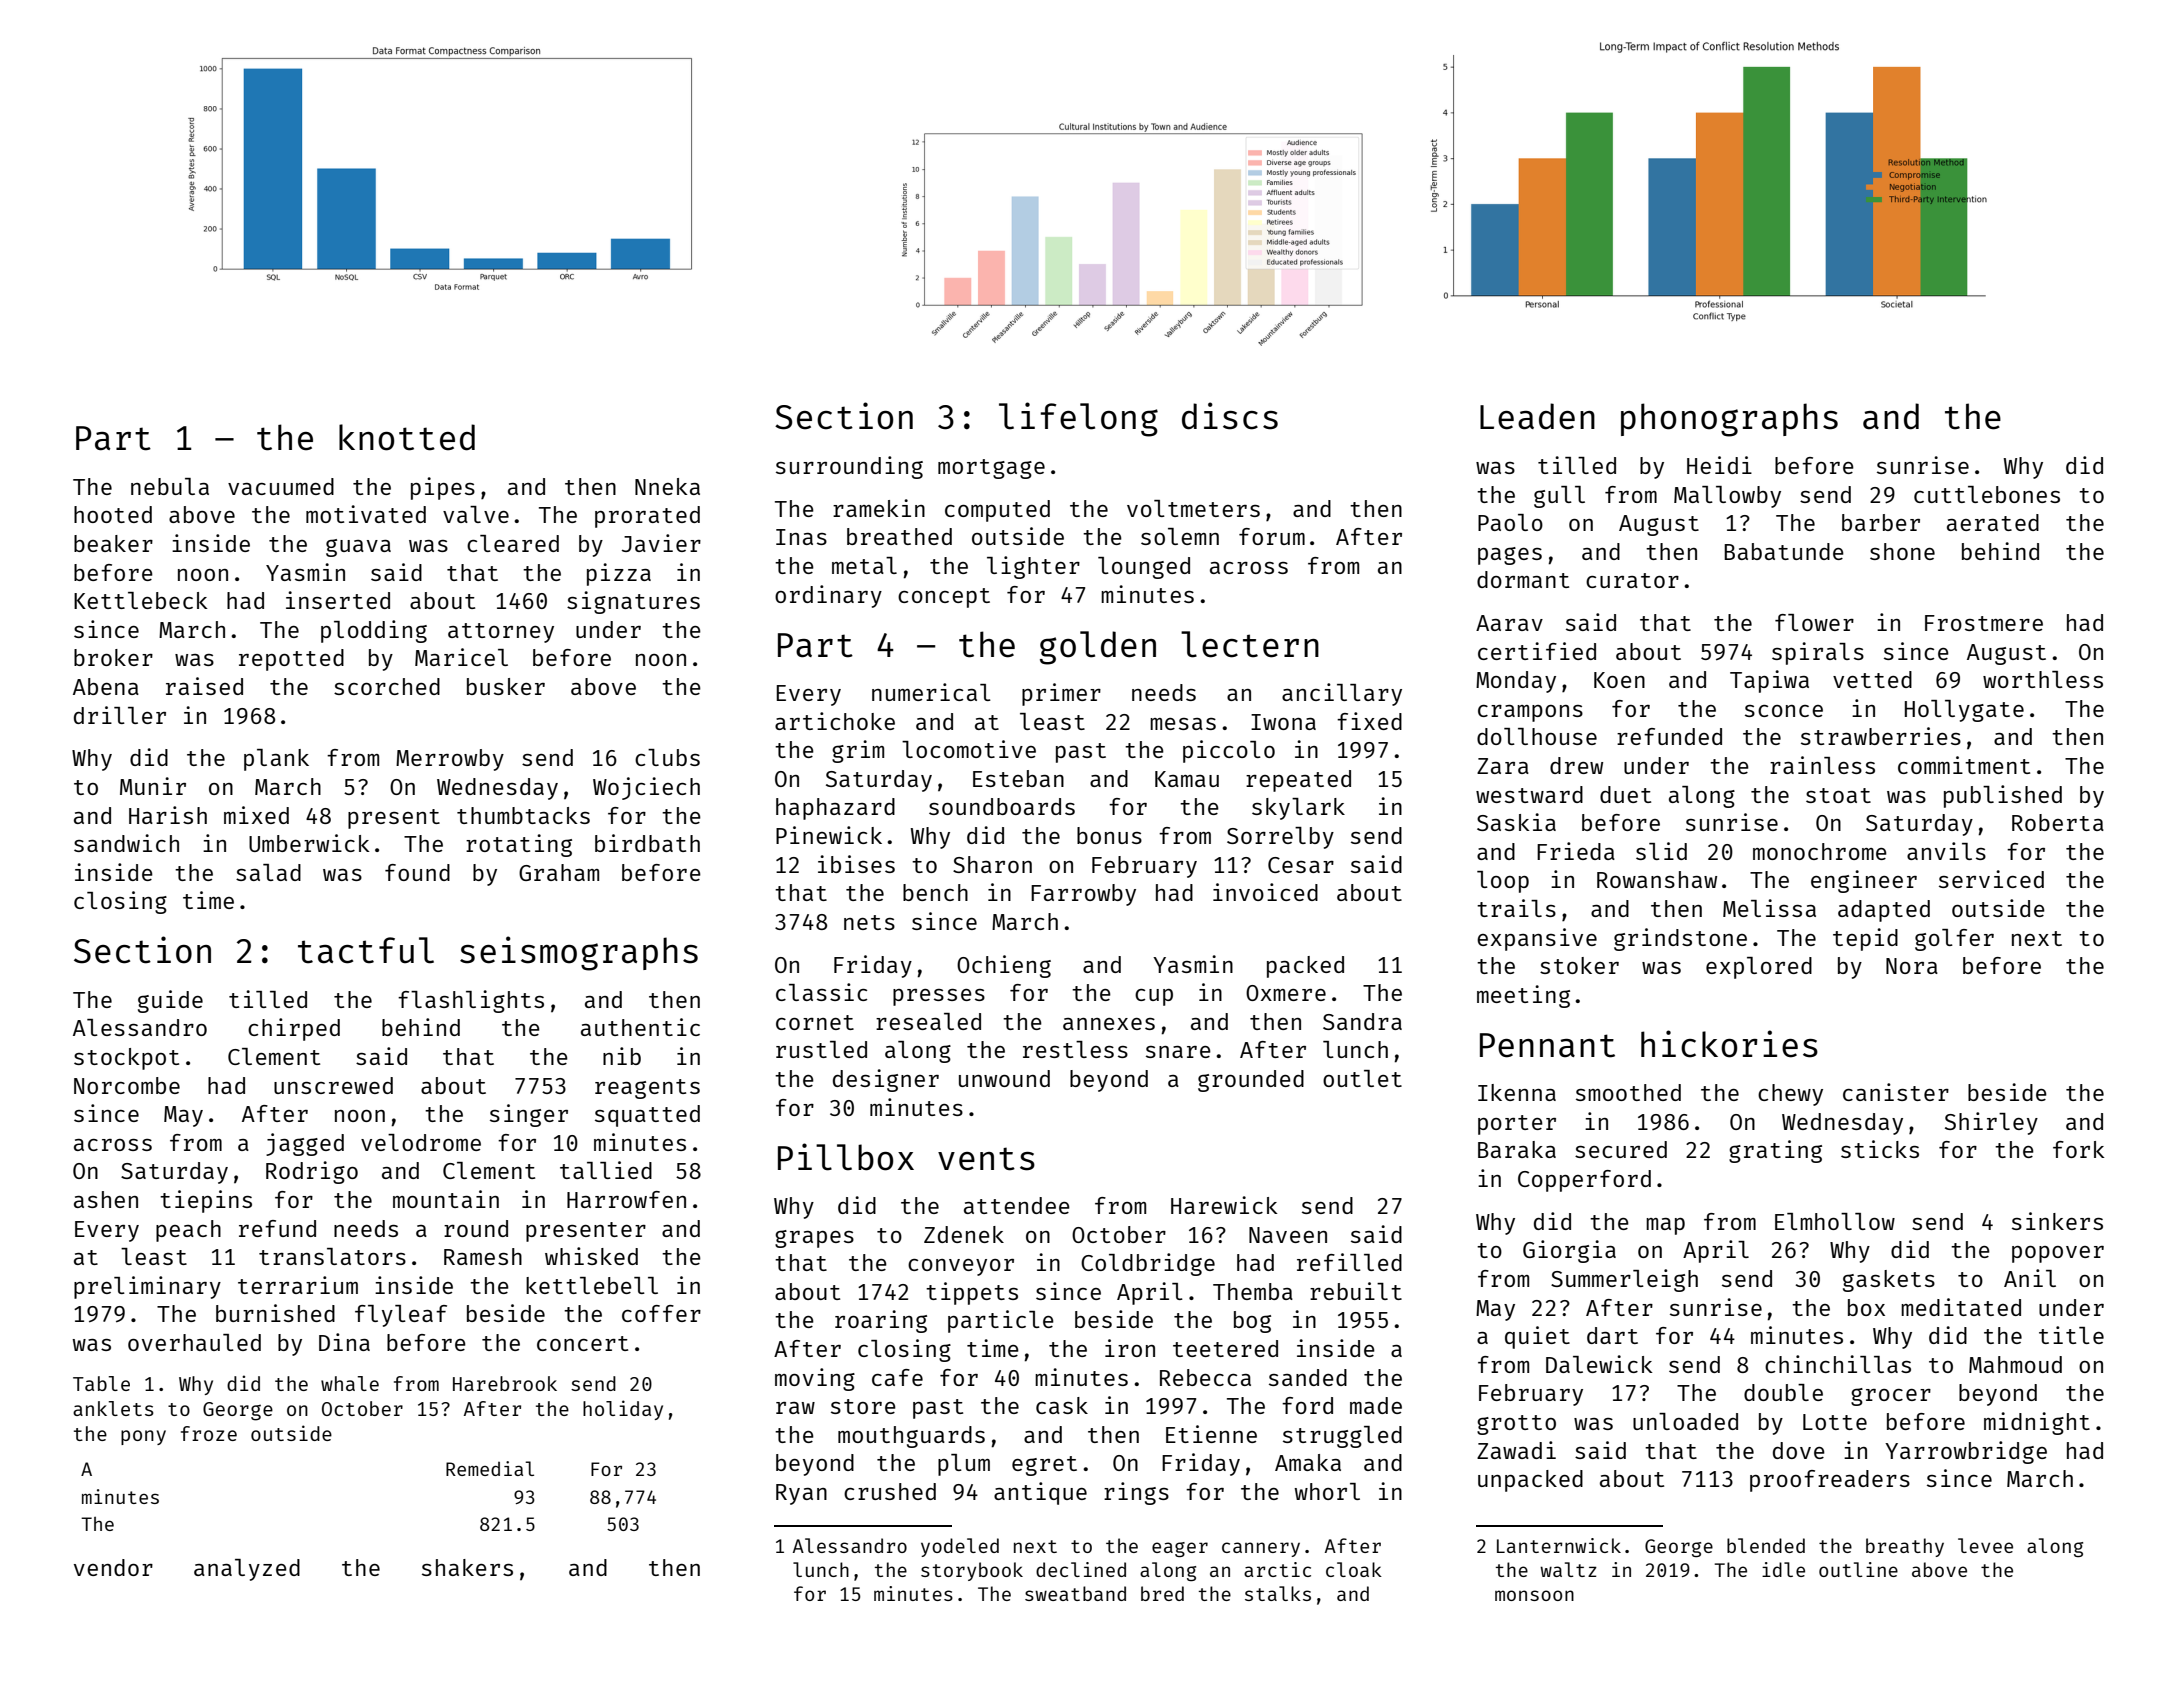  Describe the element at coordinates (1230, 416) in the screenshot. I see `discs` at that location.
